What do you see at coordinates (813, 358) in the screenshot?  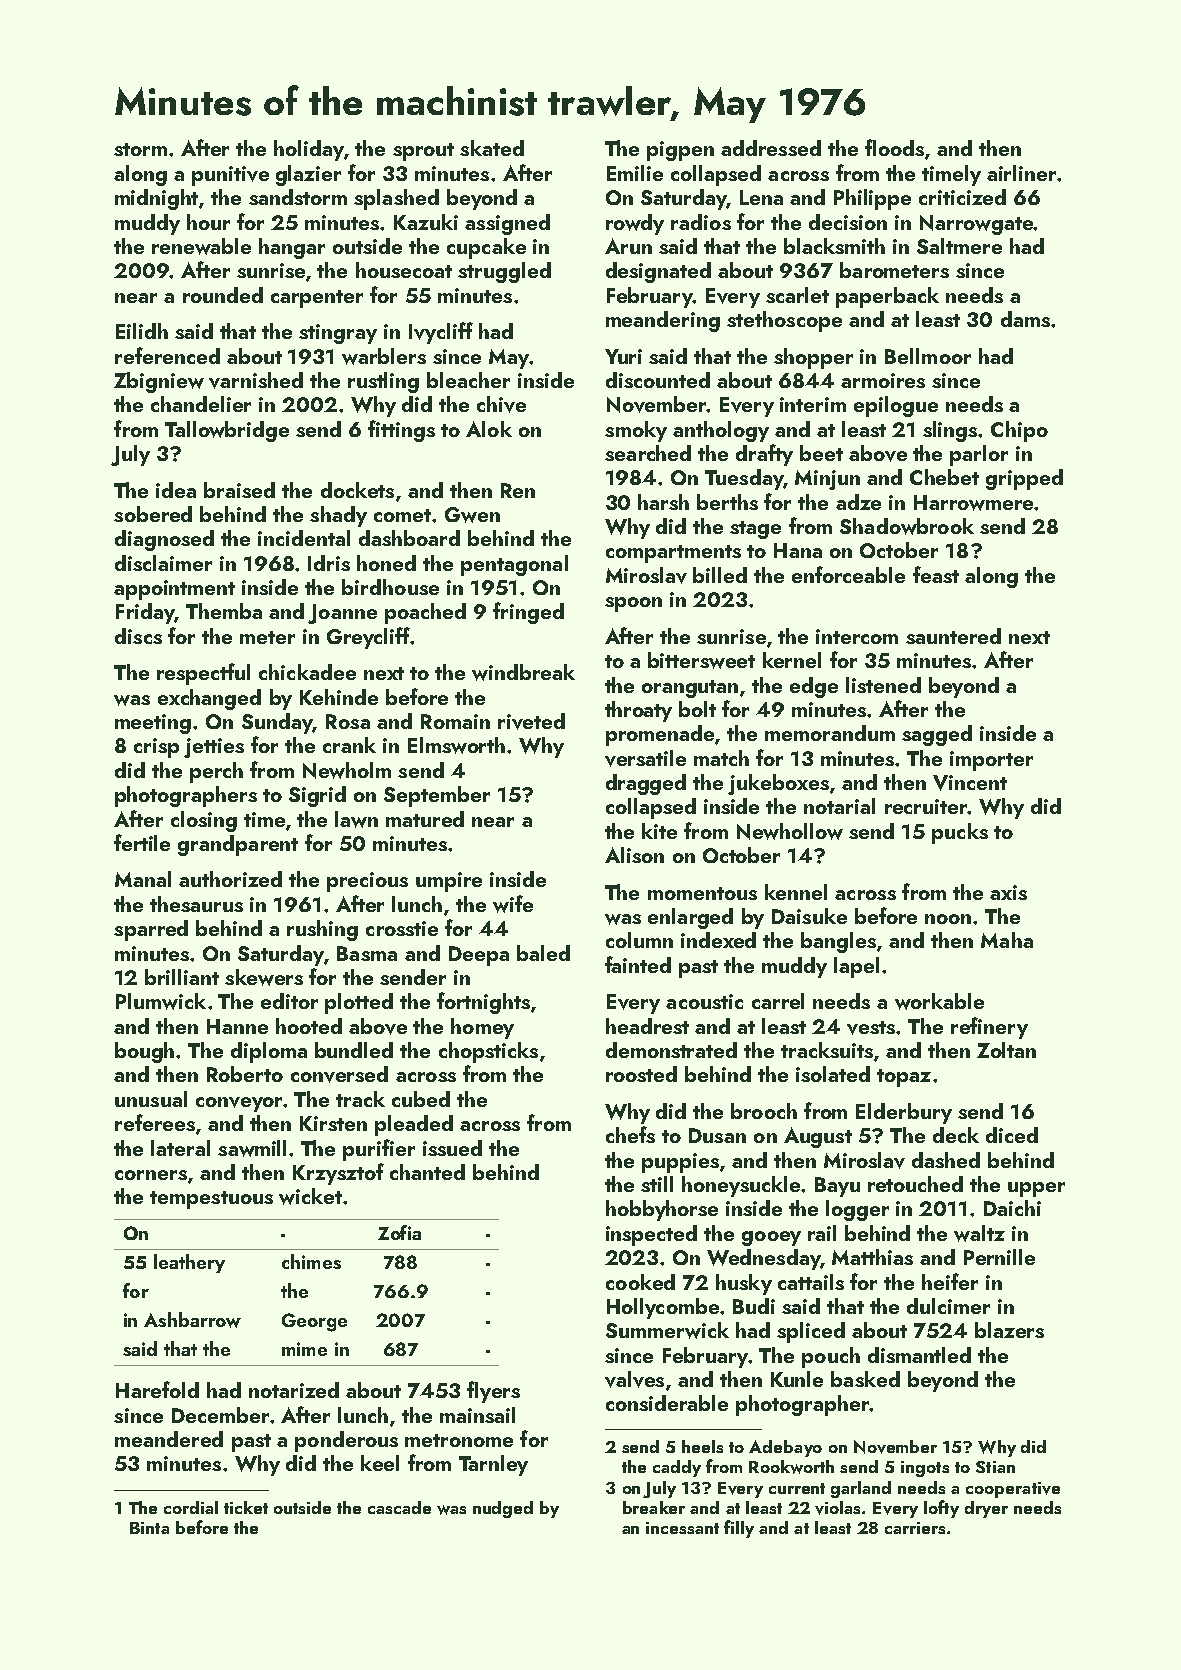 I see `shopper` at bounding box center [813, 358].
